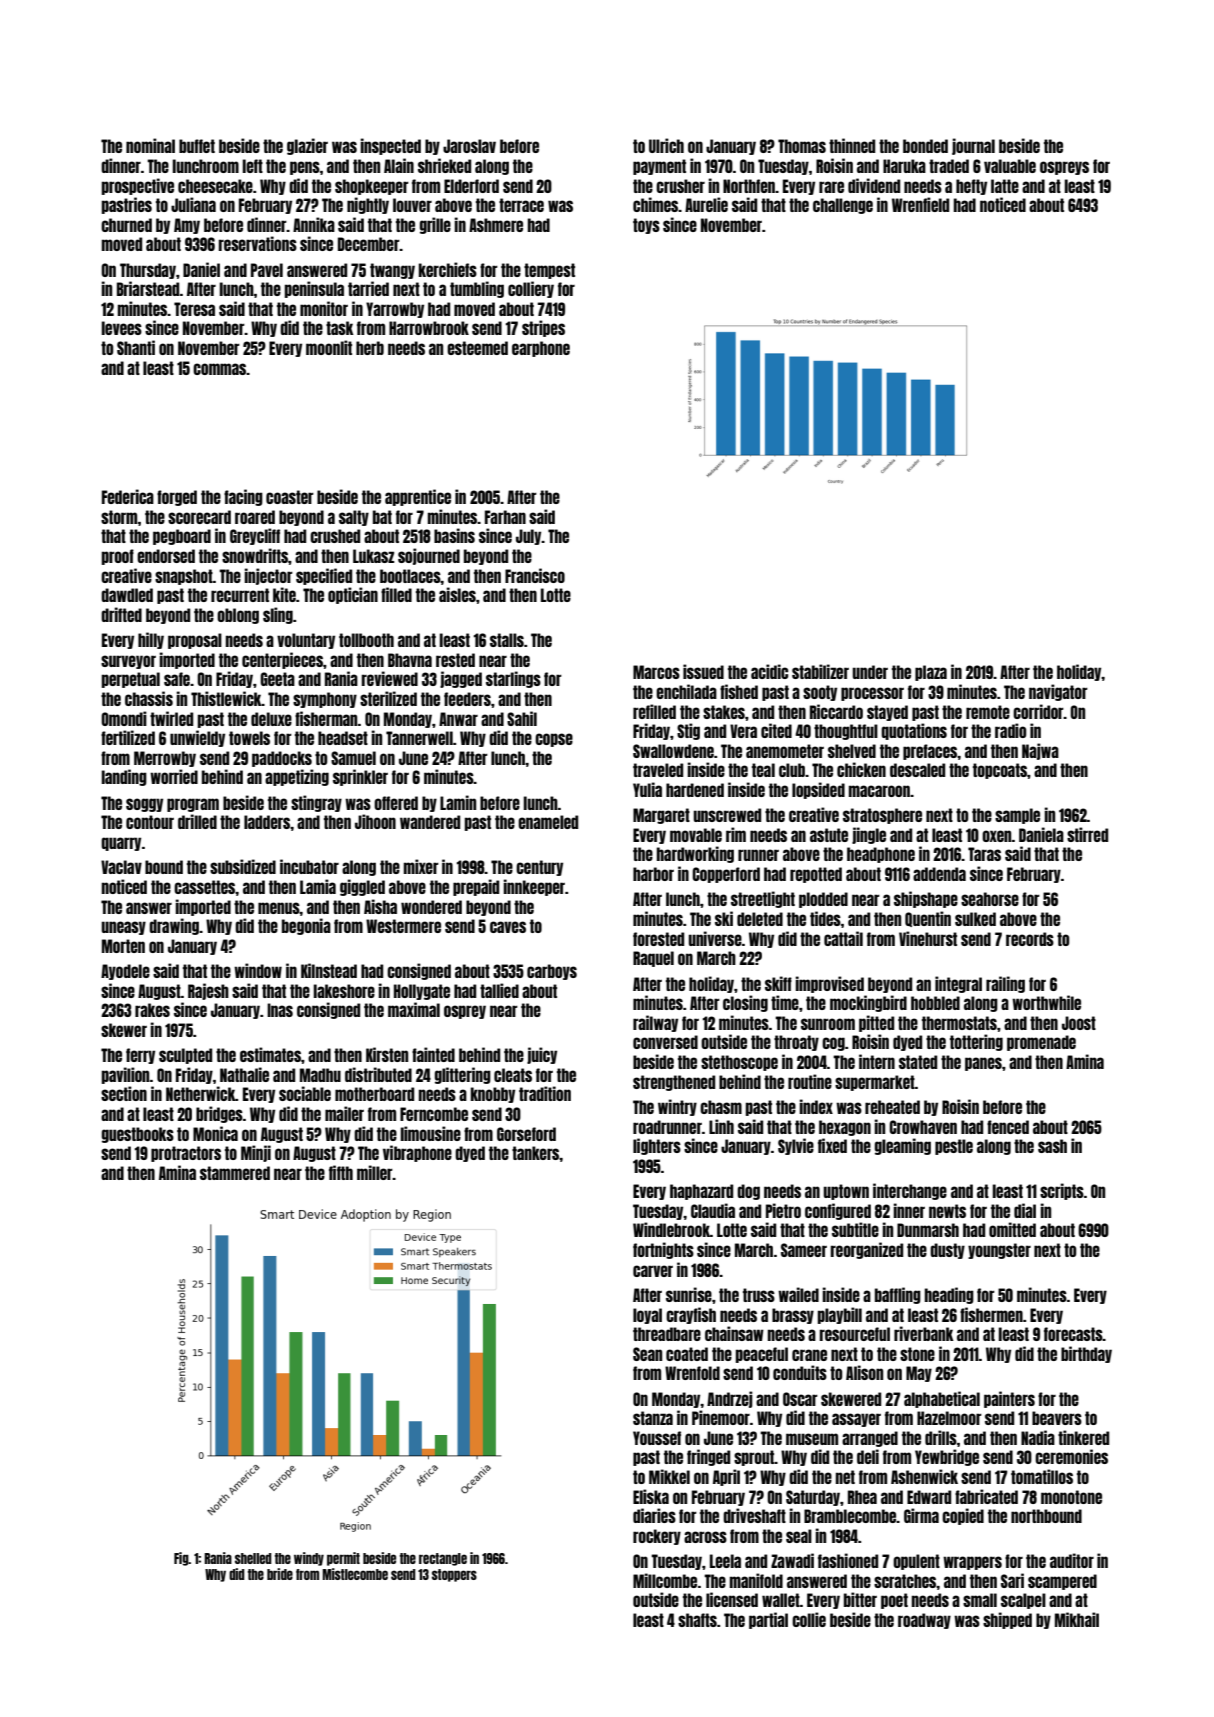 This page has width=1214, height=1717. I want to click on unwieldy, so click(197, 738).
